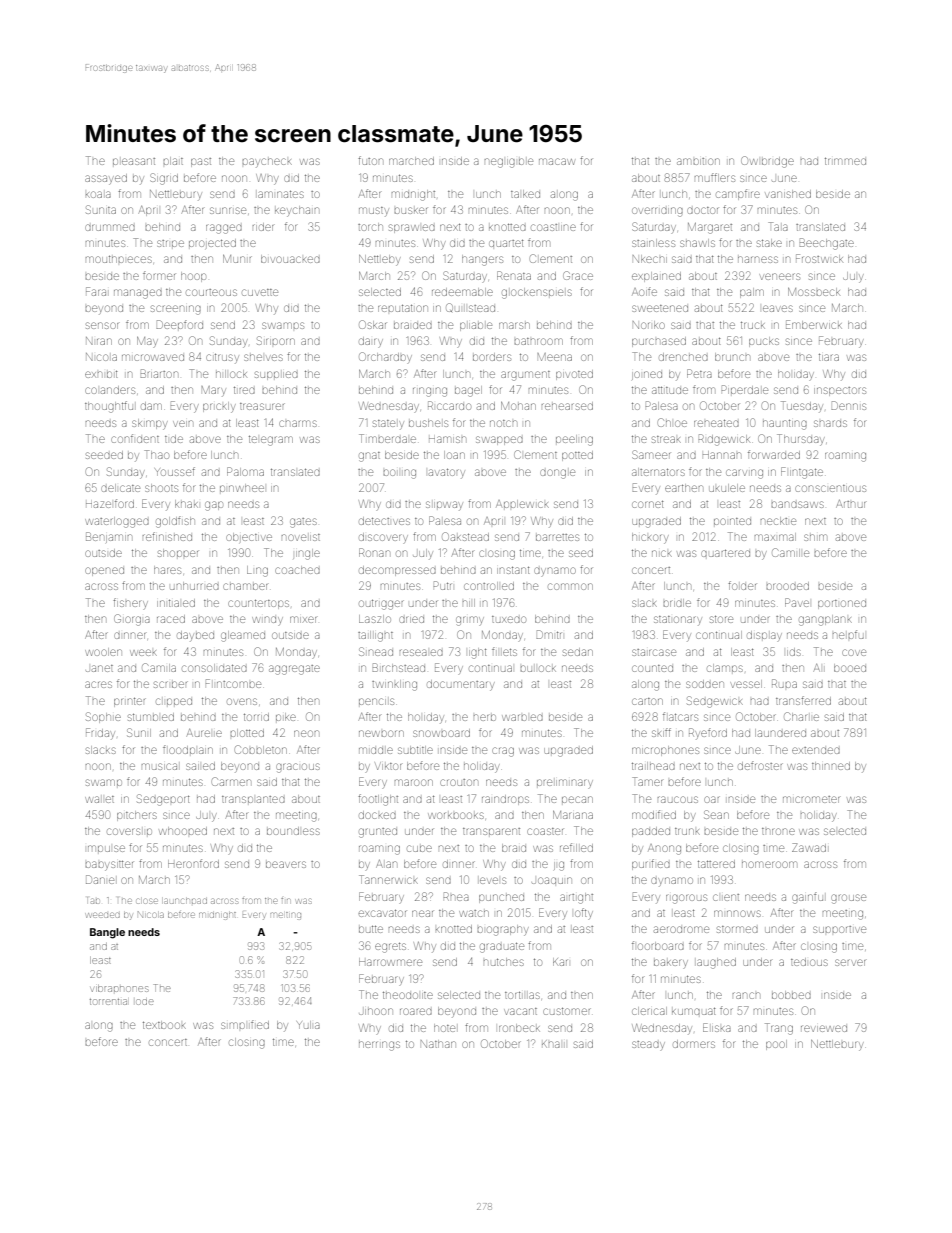 Image resolution: width=952 pixels, height=1233 pixels. I want to click on ambition, so click(698, 161).
